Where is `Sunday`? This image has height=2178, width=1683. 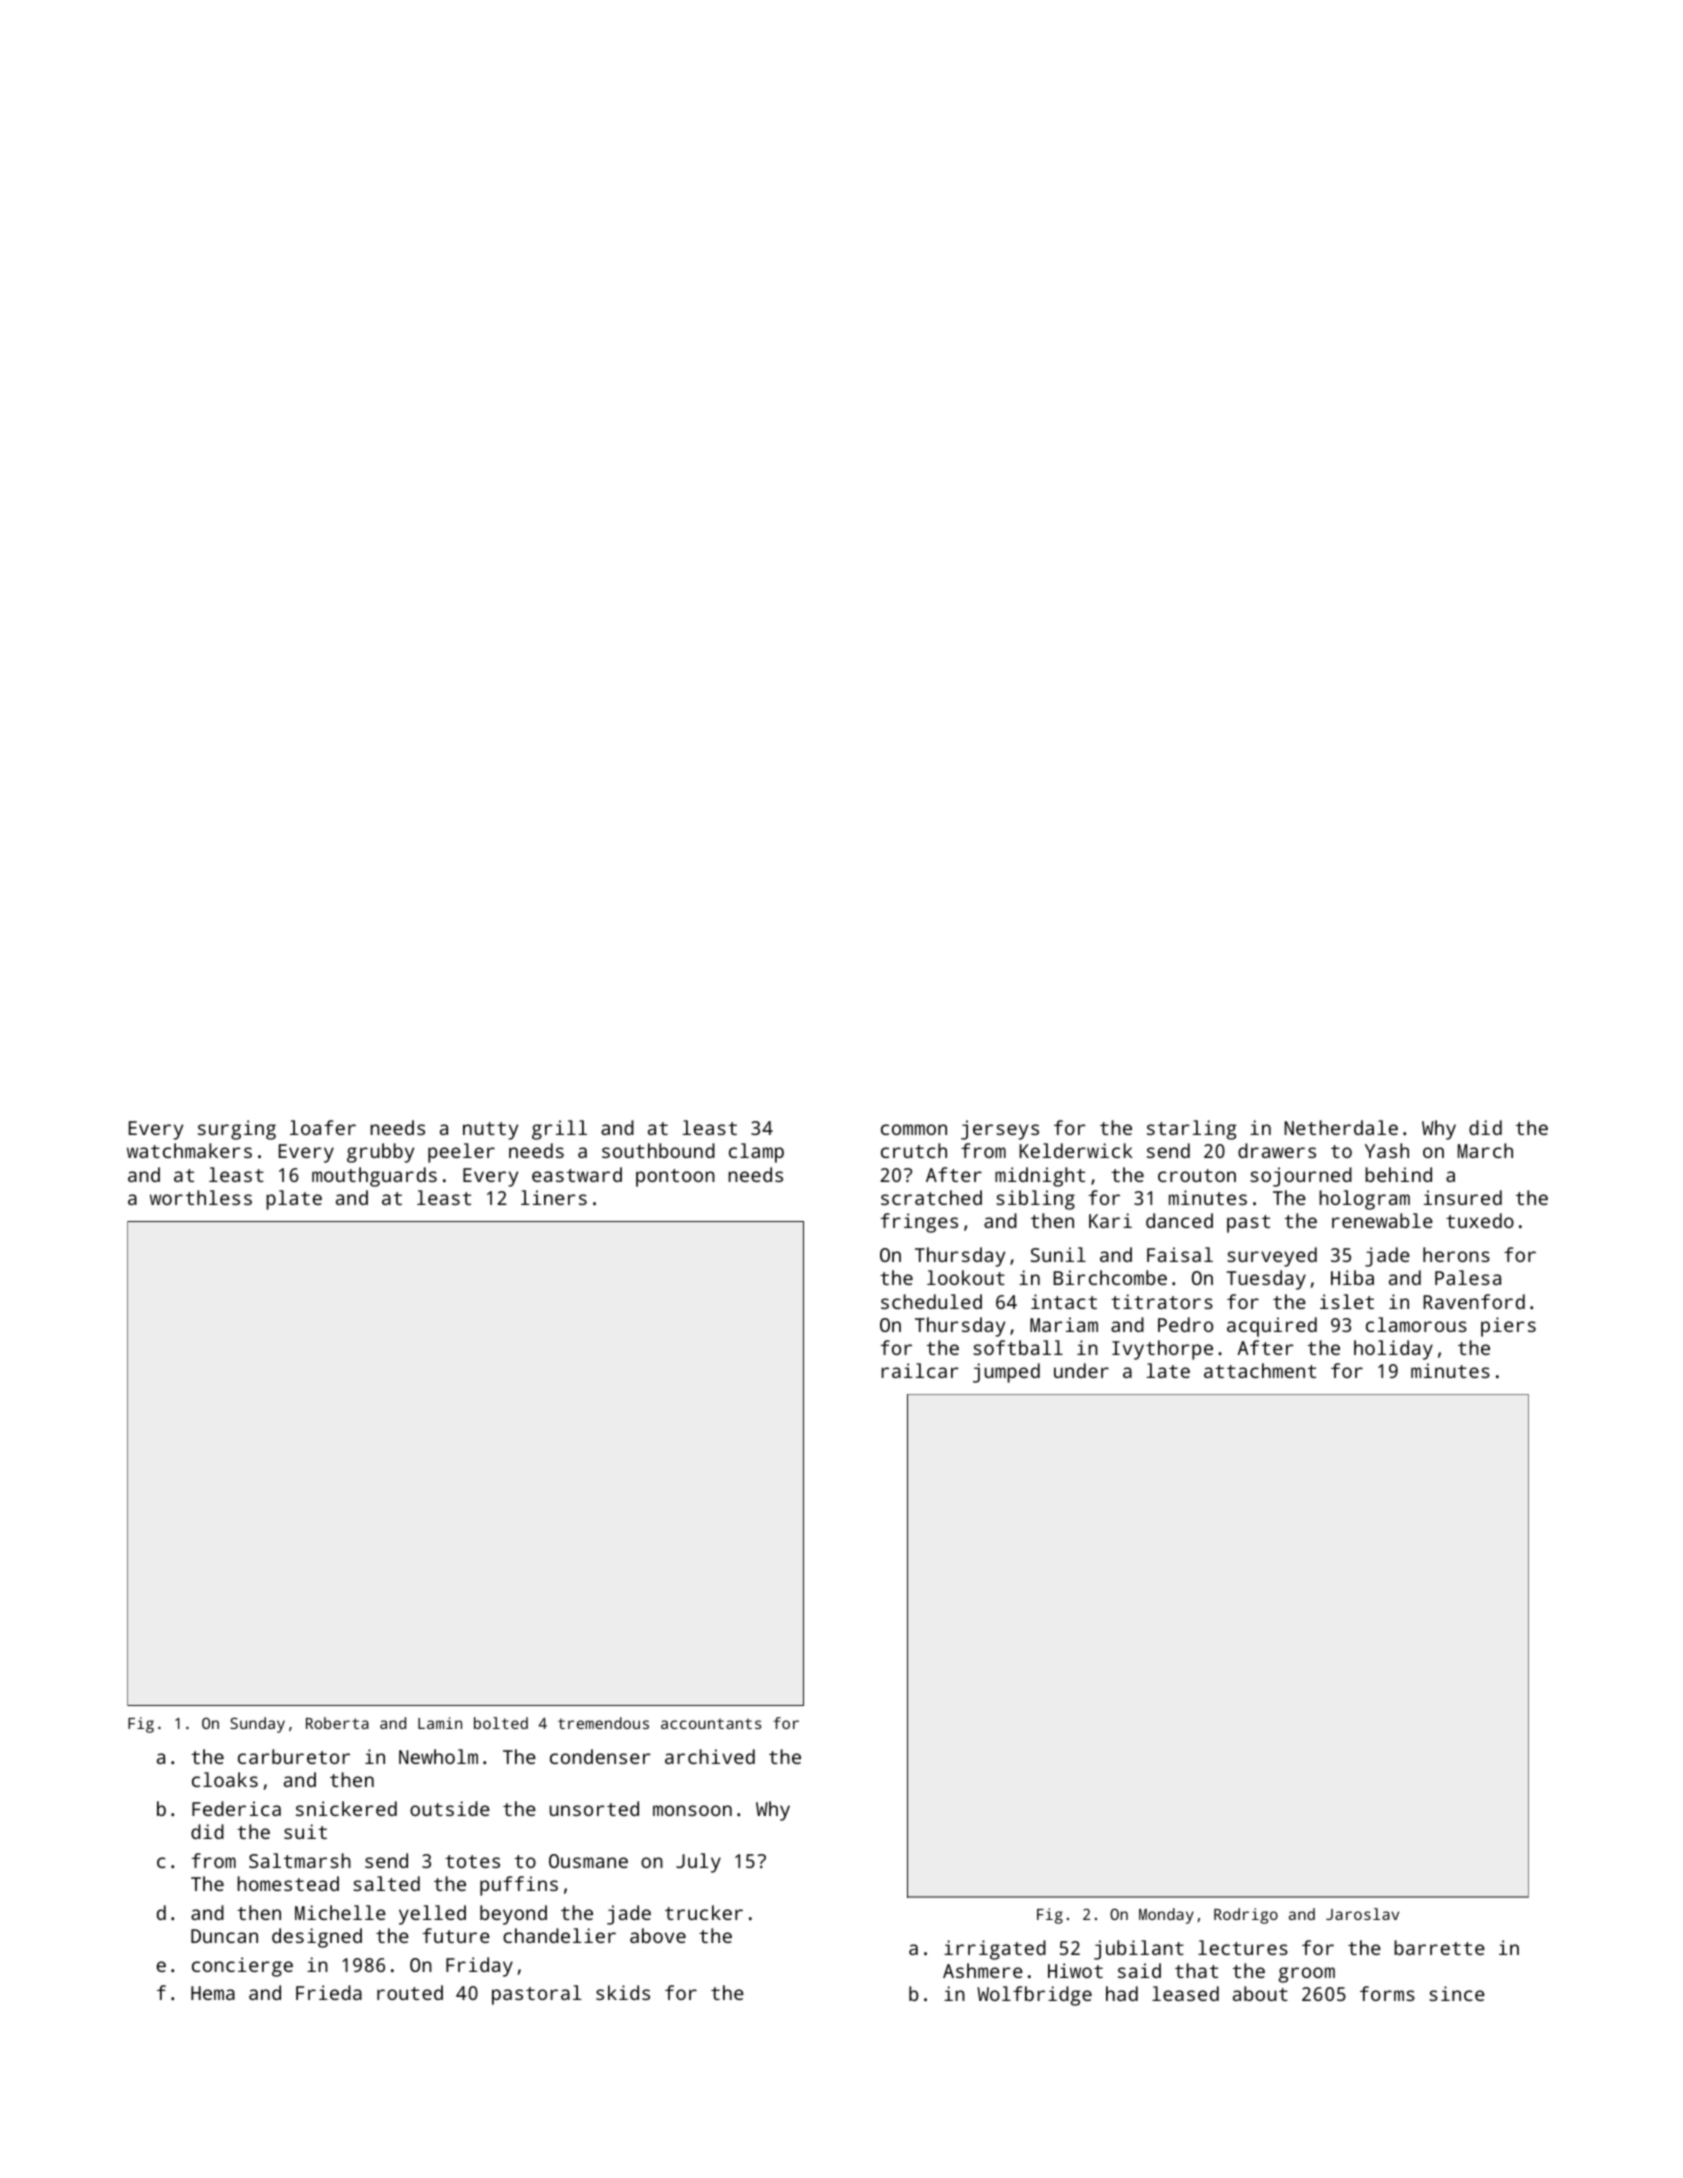
Sunday is located at coordinates (257, 1725).
